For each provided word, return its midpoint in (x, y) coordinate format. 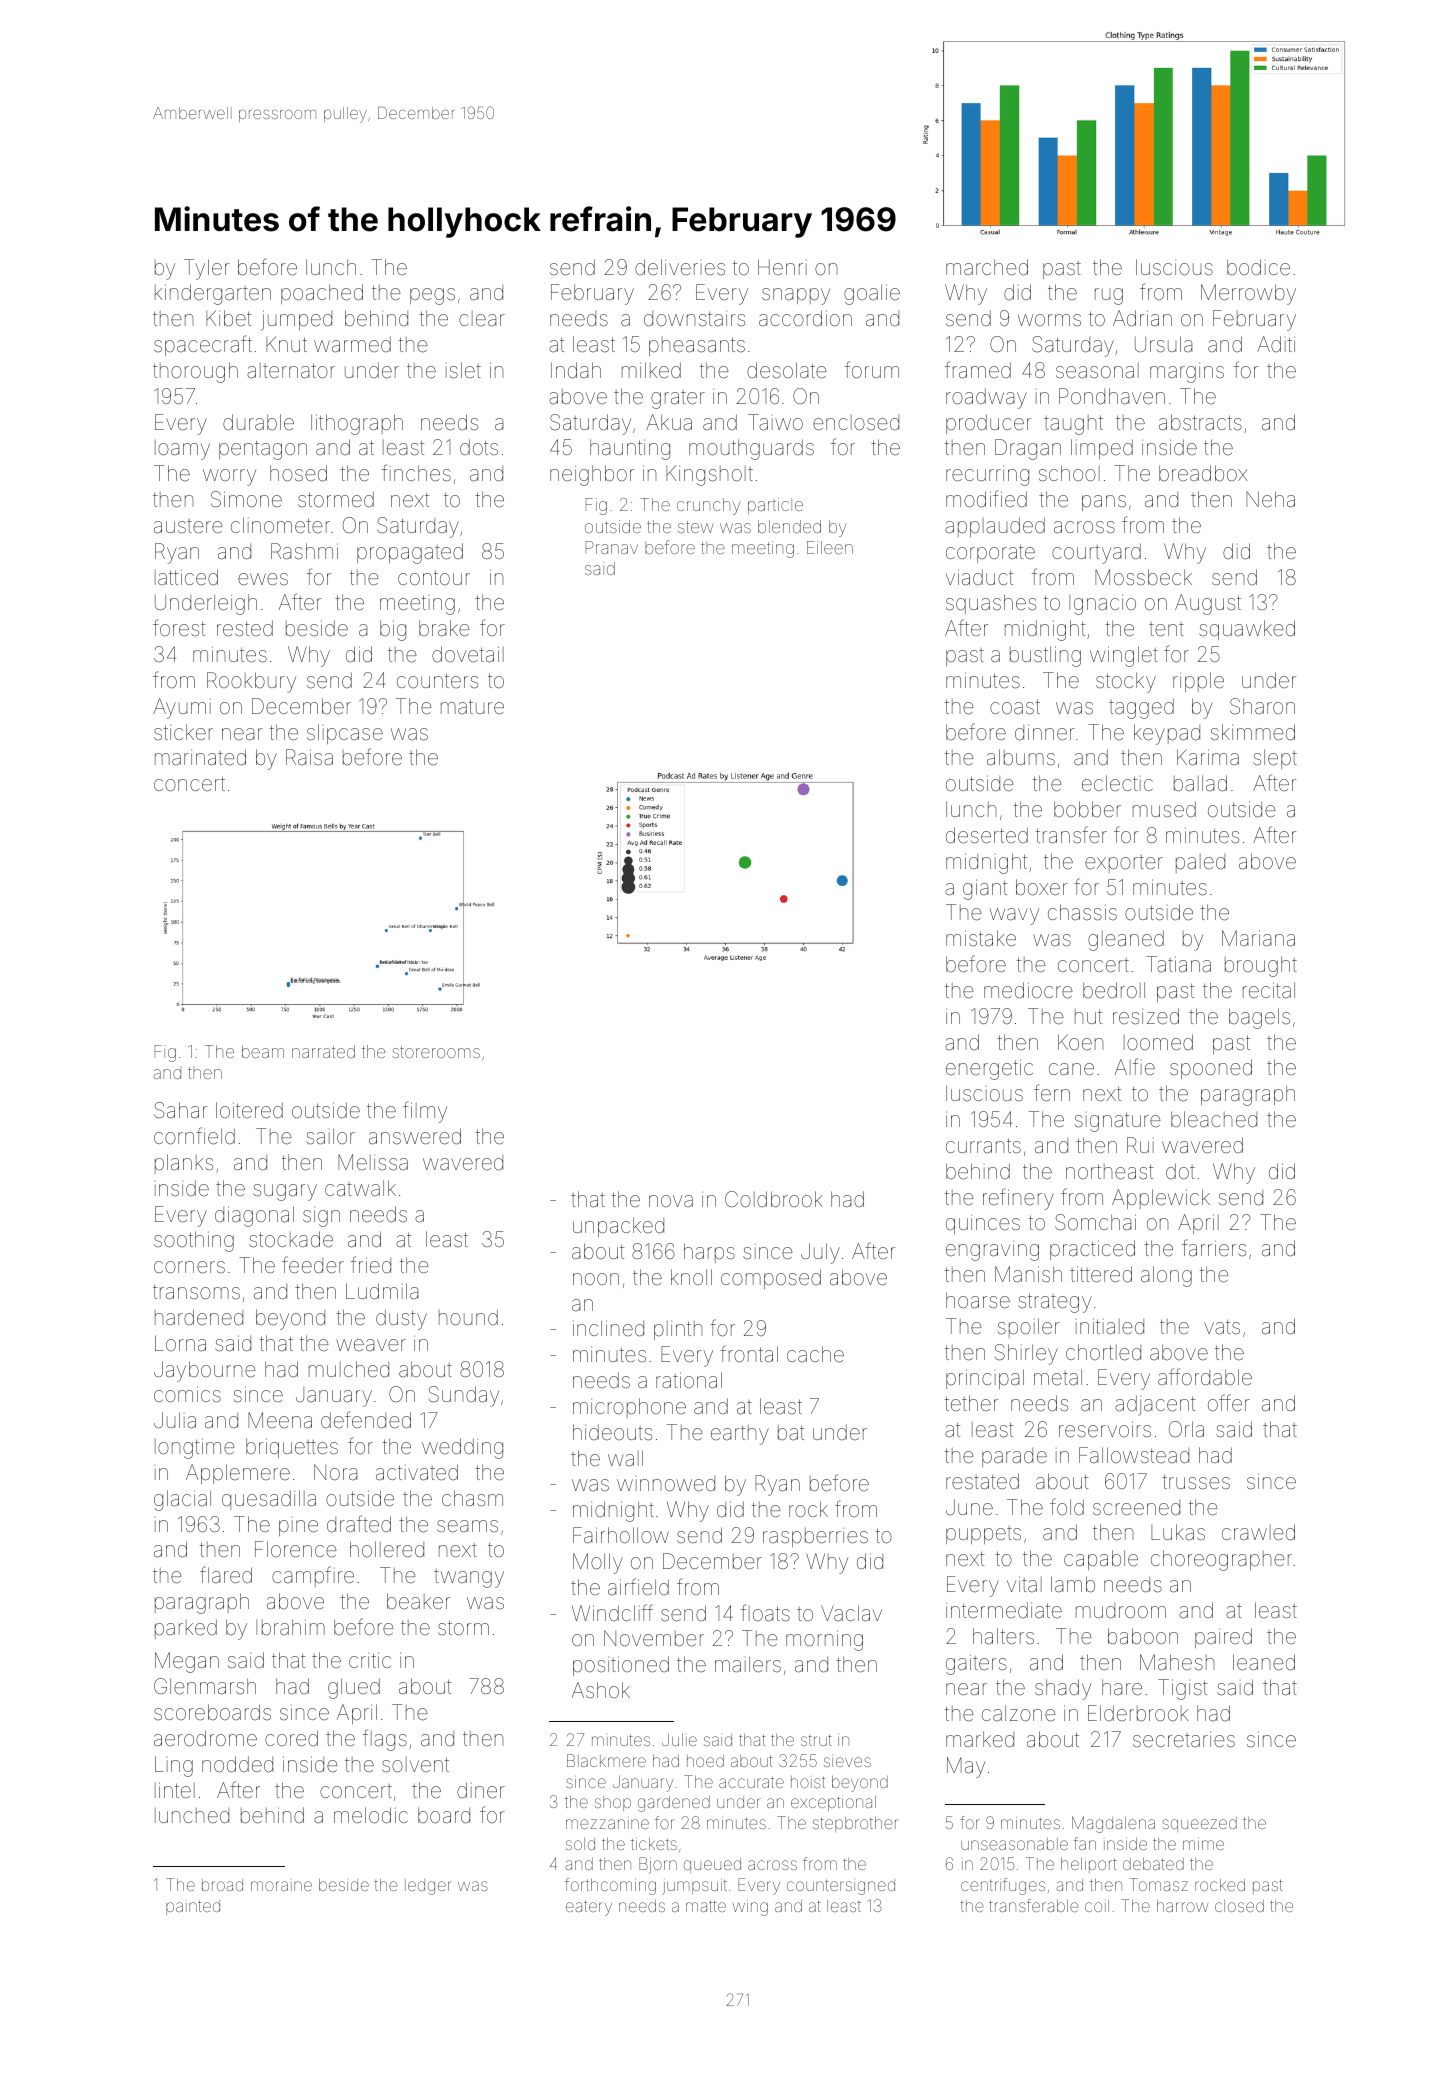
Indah (576, 370)
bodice (1258, 267)
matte (706, 1906)
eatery (589, 1908)
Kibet (228, 318)
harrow (1182, 1906)
